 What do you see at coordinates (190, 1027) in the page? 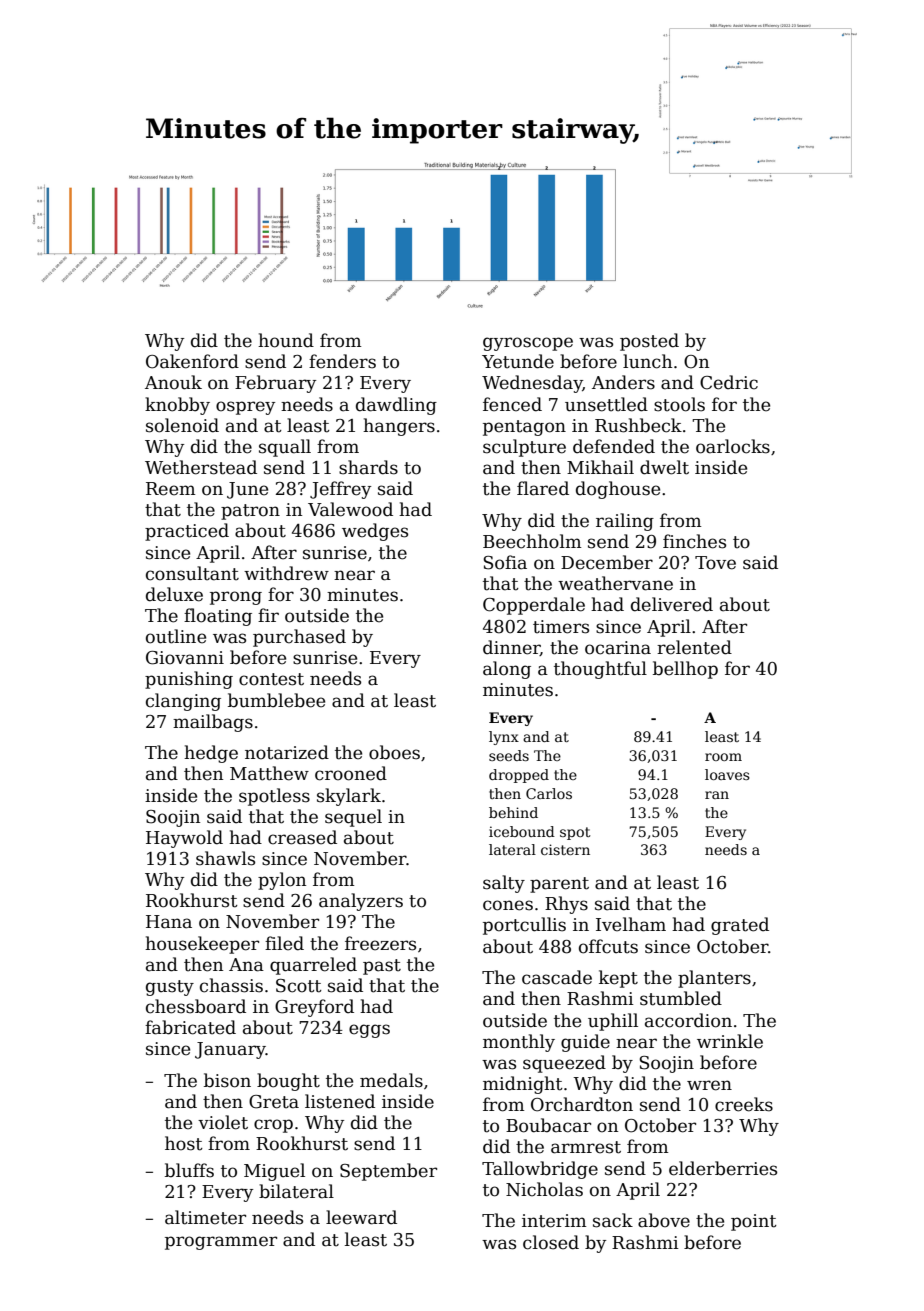
I see `fabricated` at bounding box center [190, 1027].
